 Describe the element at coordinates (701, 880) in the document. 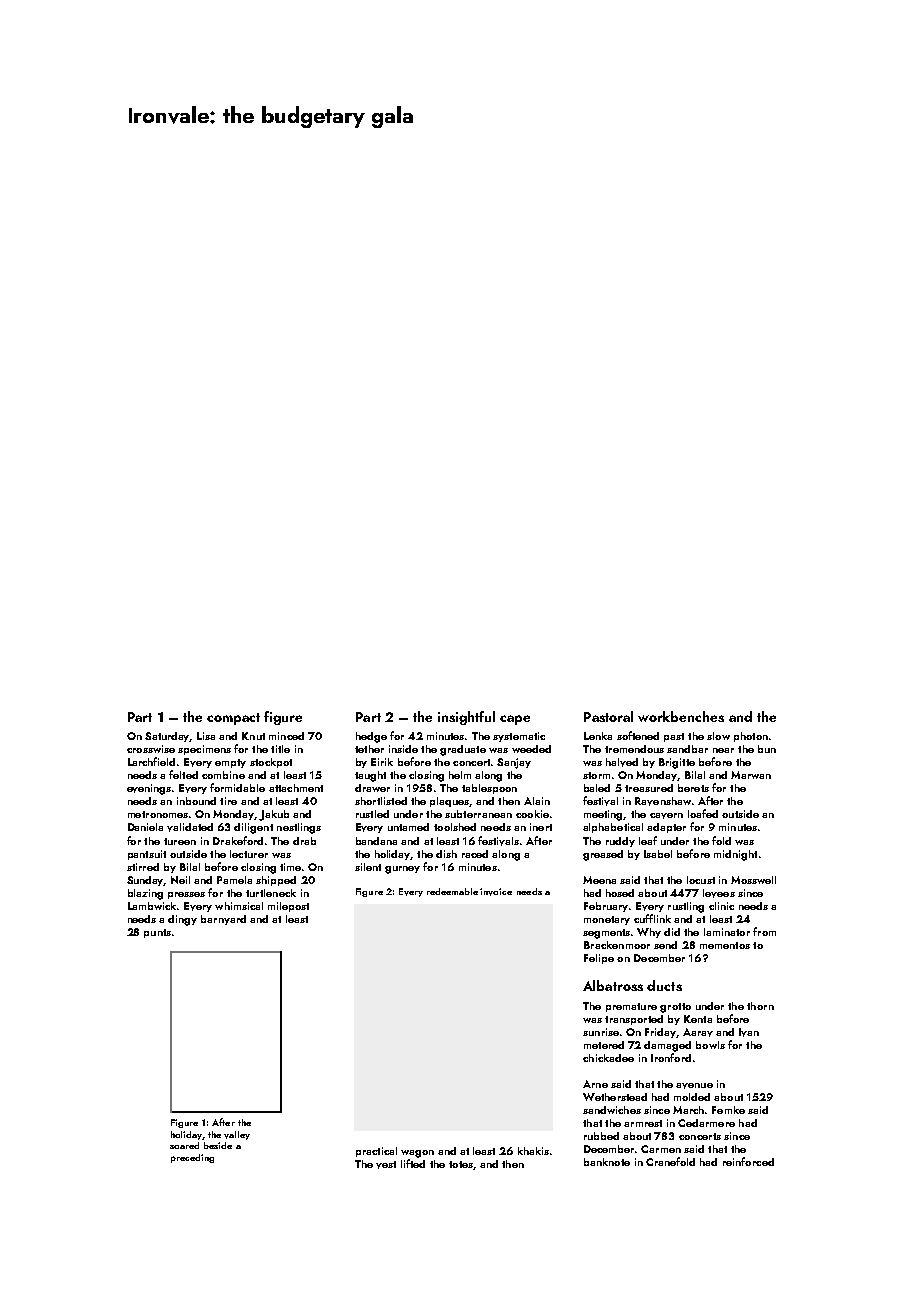

I see `locust` at that location.
